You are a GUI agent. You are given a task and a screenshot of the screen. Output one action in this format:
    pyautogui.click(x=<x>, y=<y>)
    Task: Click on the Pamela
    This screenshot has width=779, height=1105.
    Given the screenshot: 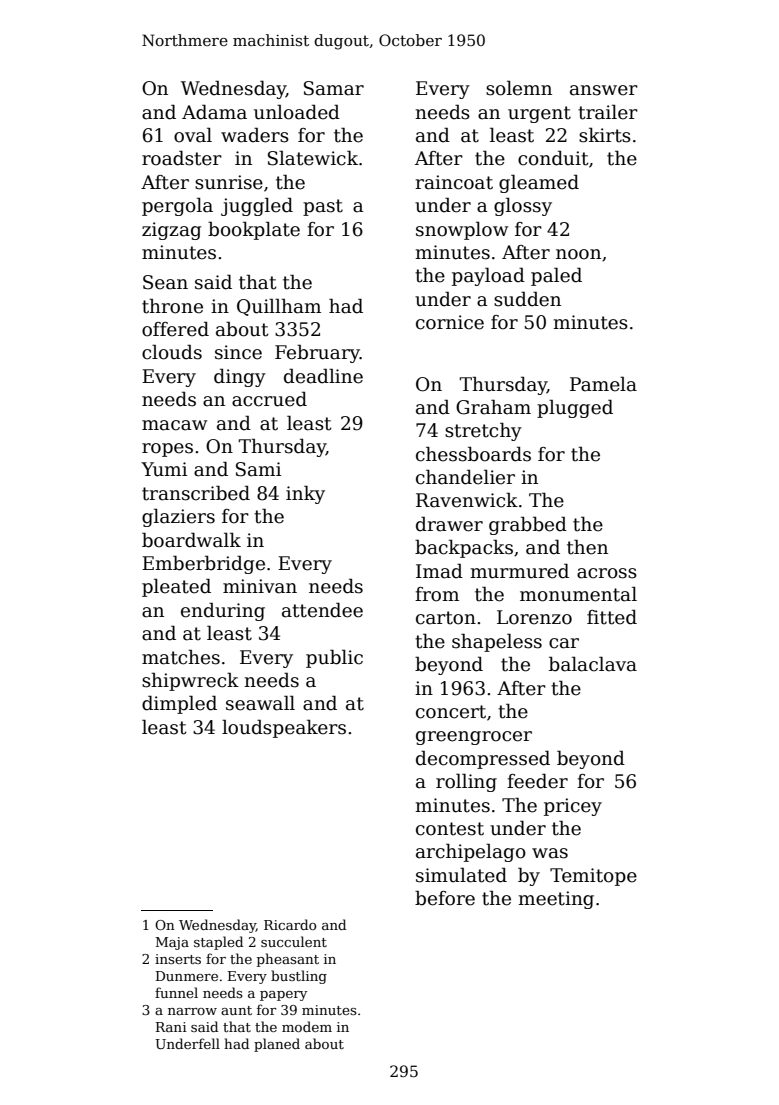 What is the action you would take?
    pyautogui.click(x=603, y=384)
